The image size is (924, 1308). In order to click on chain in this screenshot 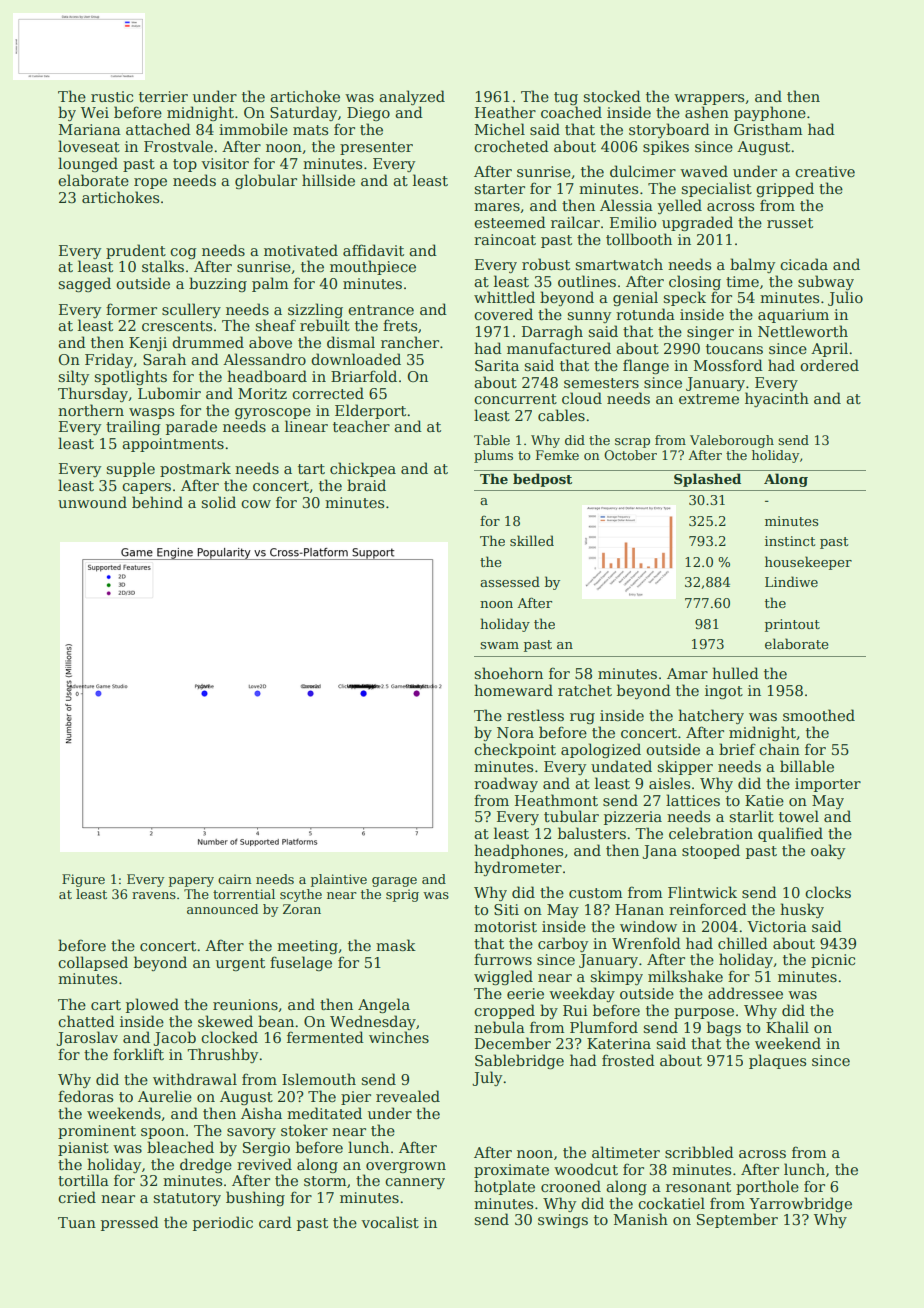, I will do `click(779, 749)`.
